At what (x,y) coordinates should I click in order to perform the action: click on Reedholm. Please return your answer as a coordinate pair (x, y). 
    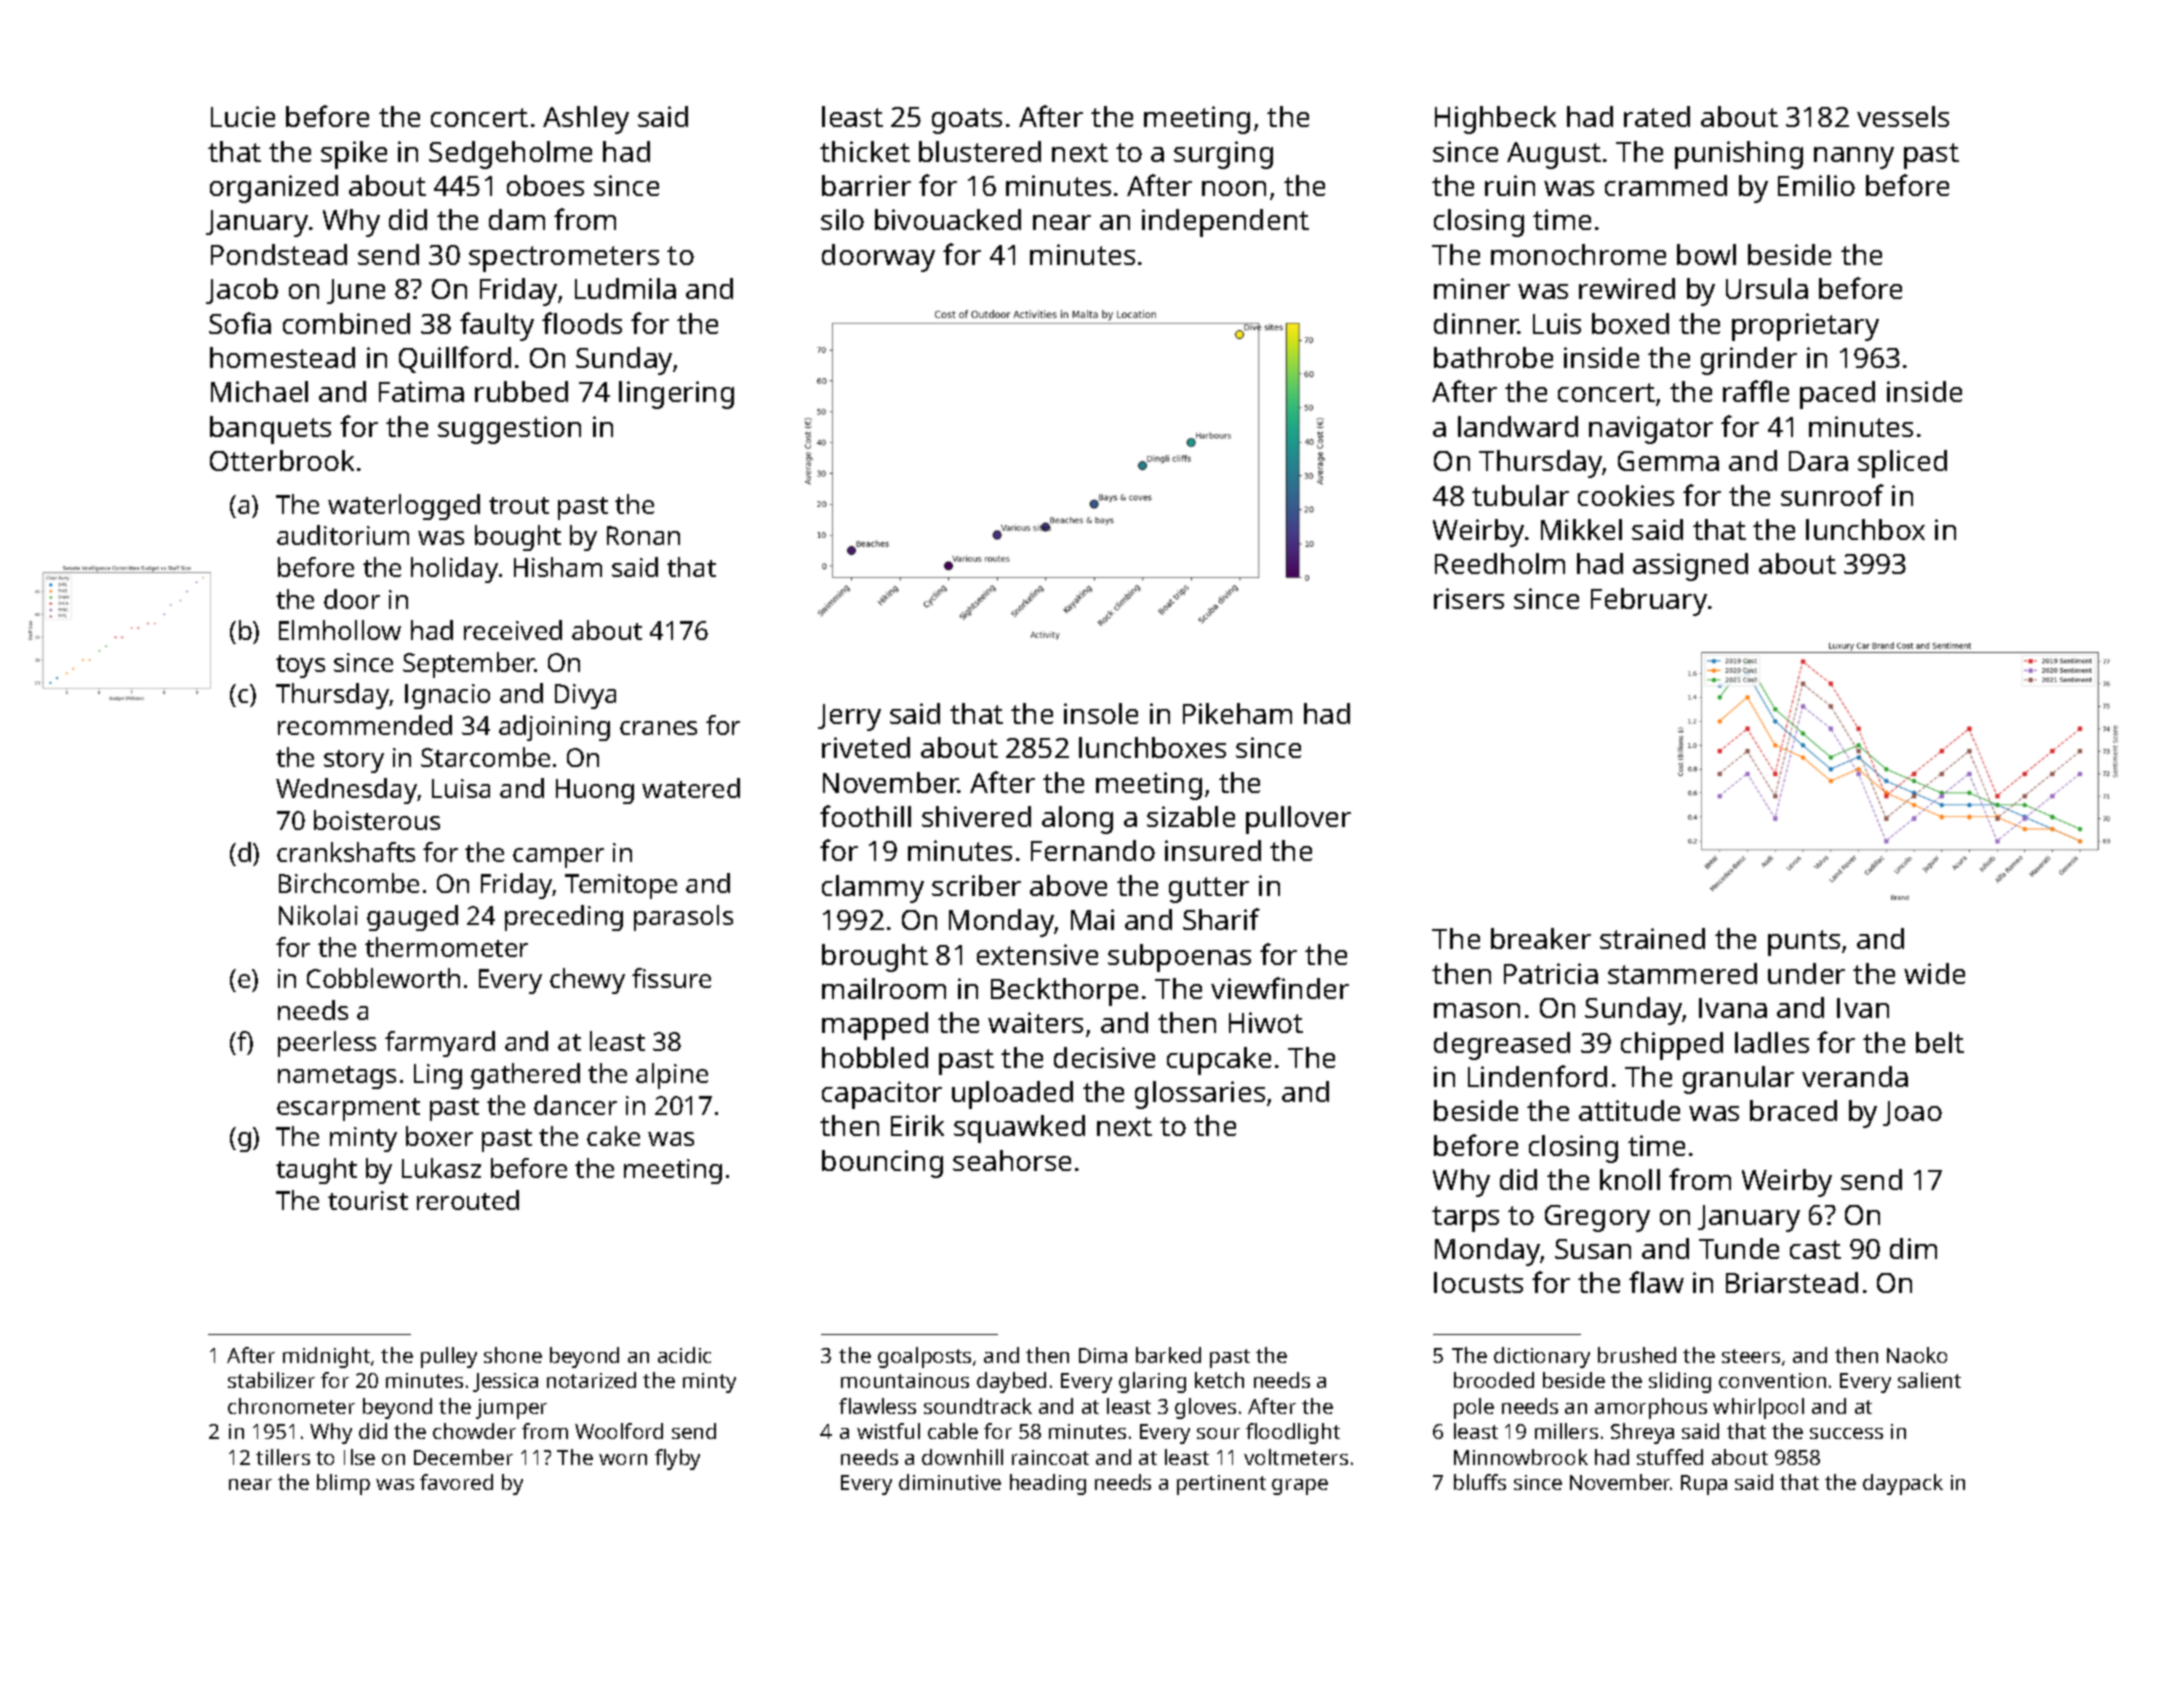
    Looking at the image, I should click on (1500, 563).
